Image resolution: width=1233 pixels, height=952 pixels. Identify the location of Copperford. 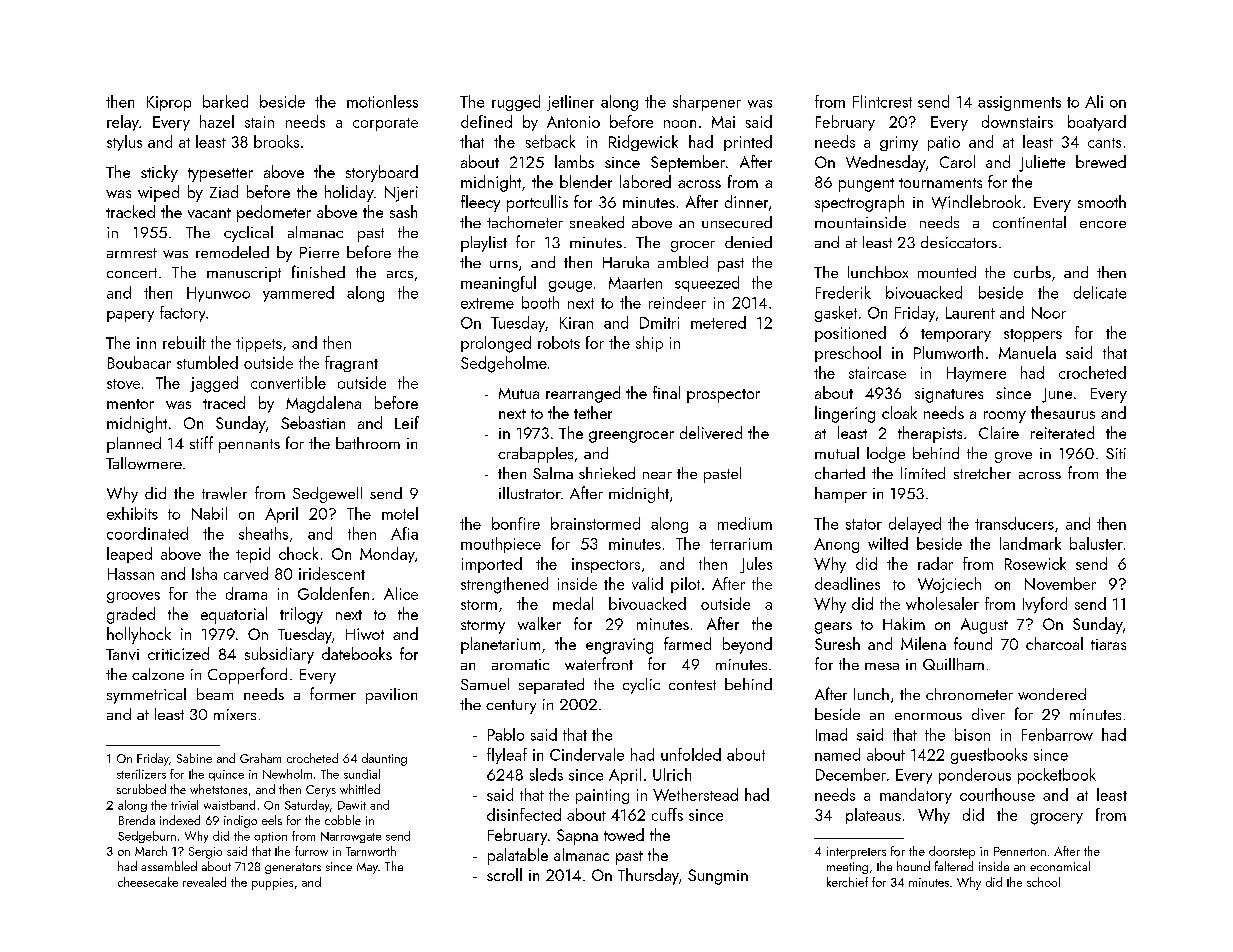
(247, 675).
